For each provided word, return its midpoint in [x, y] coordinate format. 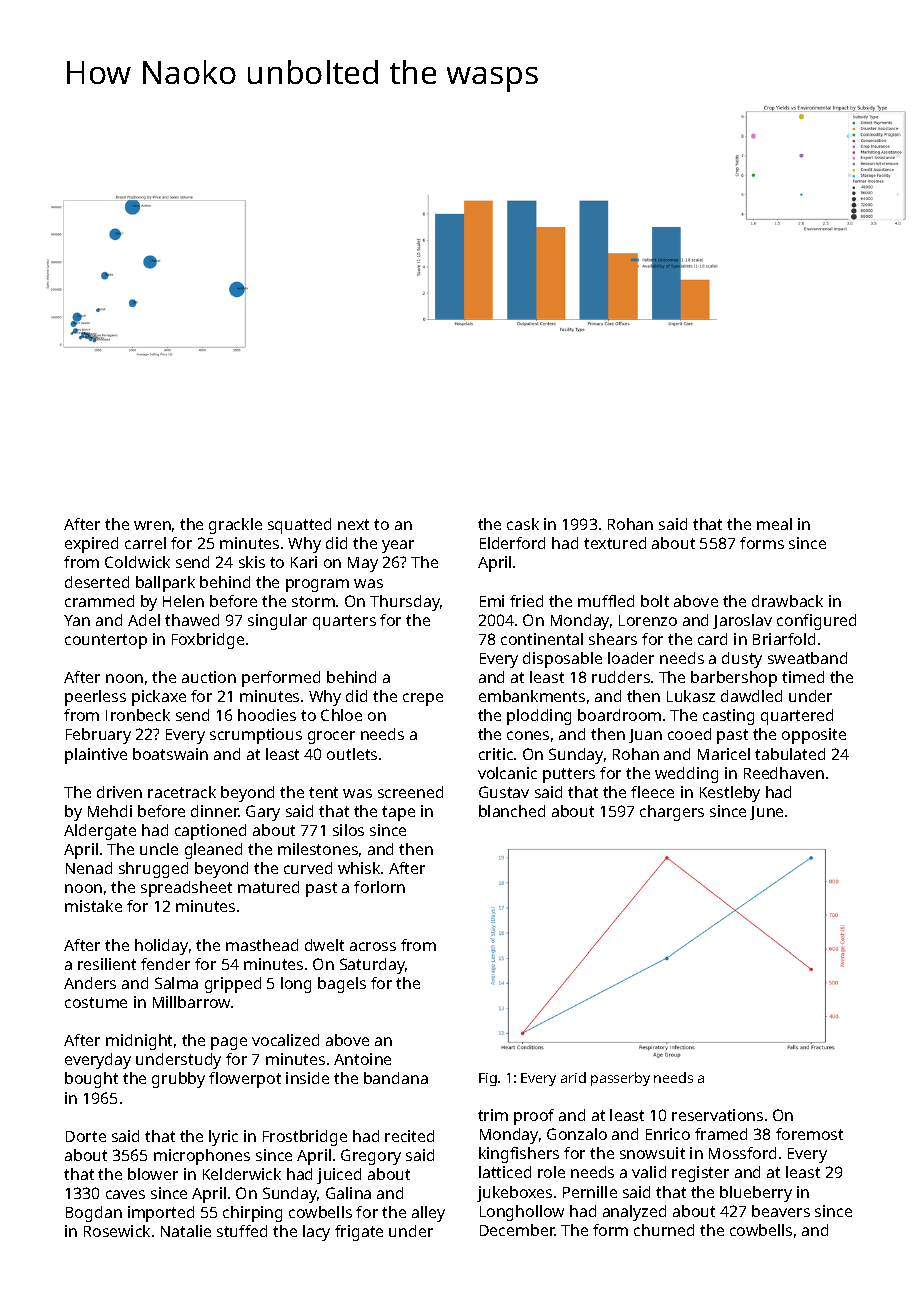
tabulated [790, 754]
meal [774, 524]
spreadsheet [186, 889]
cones [528, 735]
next [353, 524]
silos [348, 830]
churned [664, 1230]
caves [125, 1194]
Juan [645, 736]
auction [209, 677]
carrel [145, 543]
